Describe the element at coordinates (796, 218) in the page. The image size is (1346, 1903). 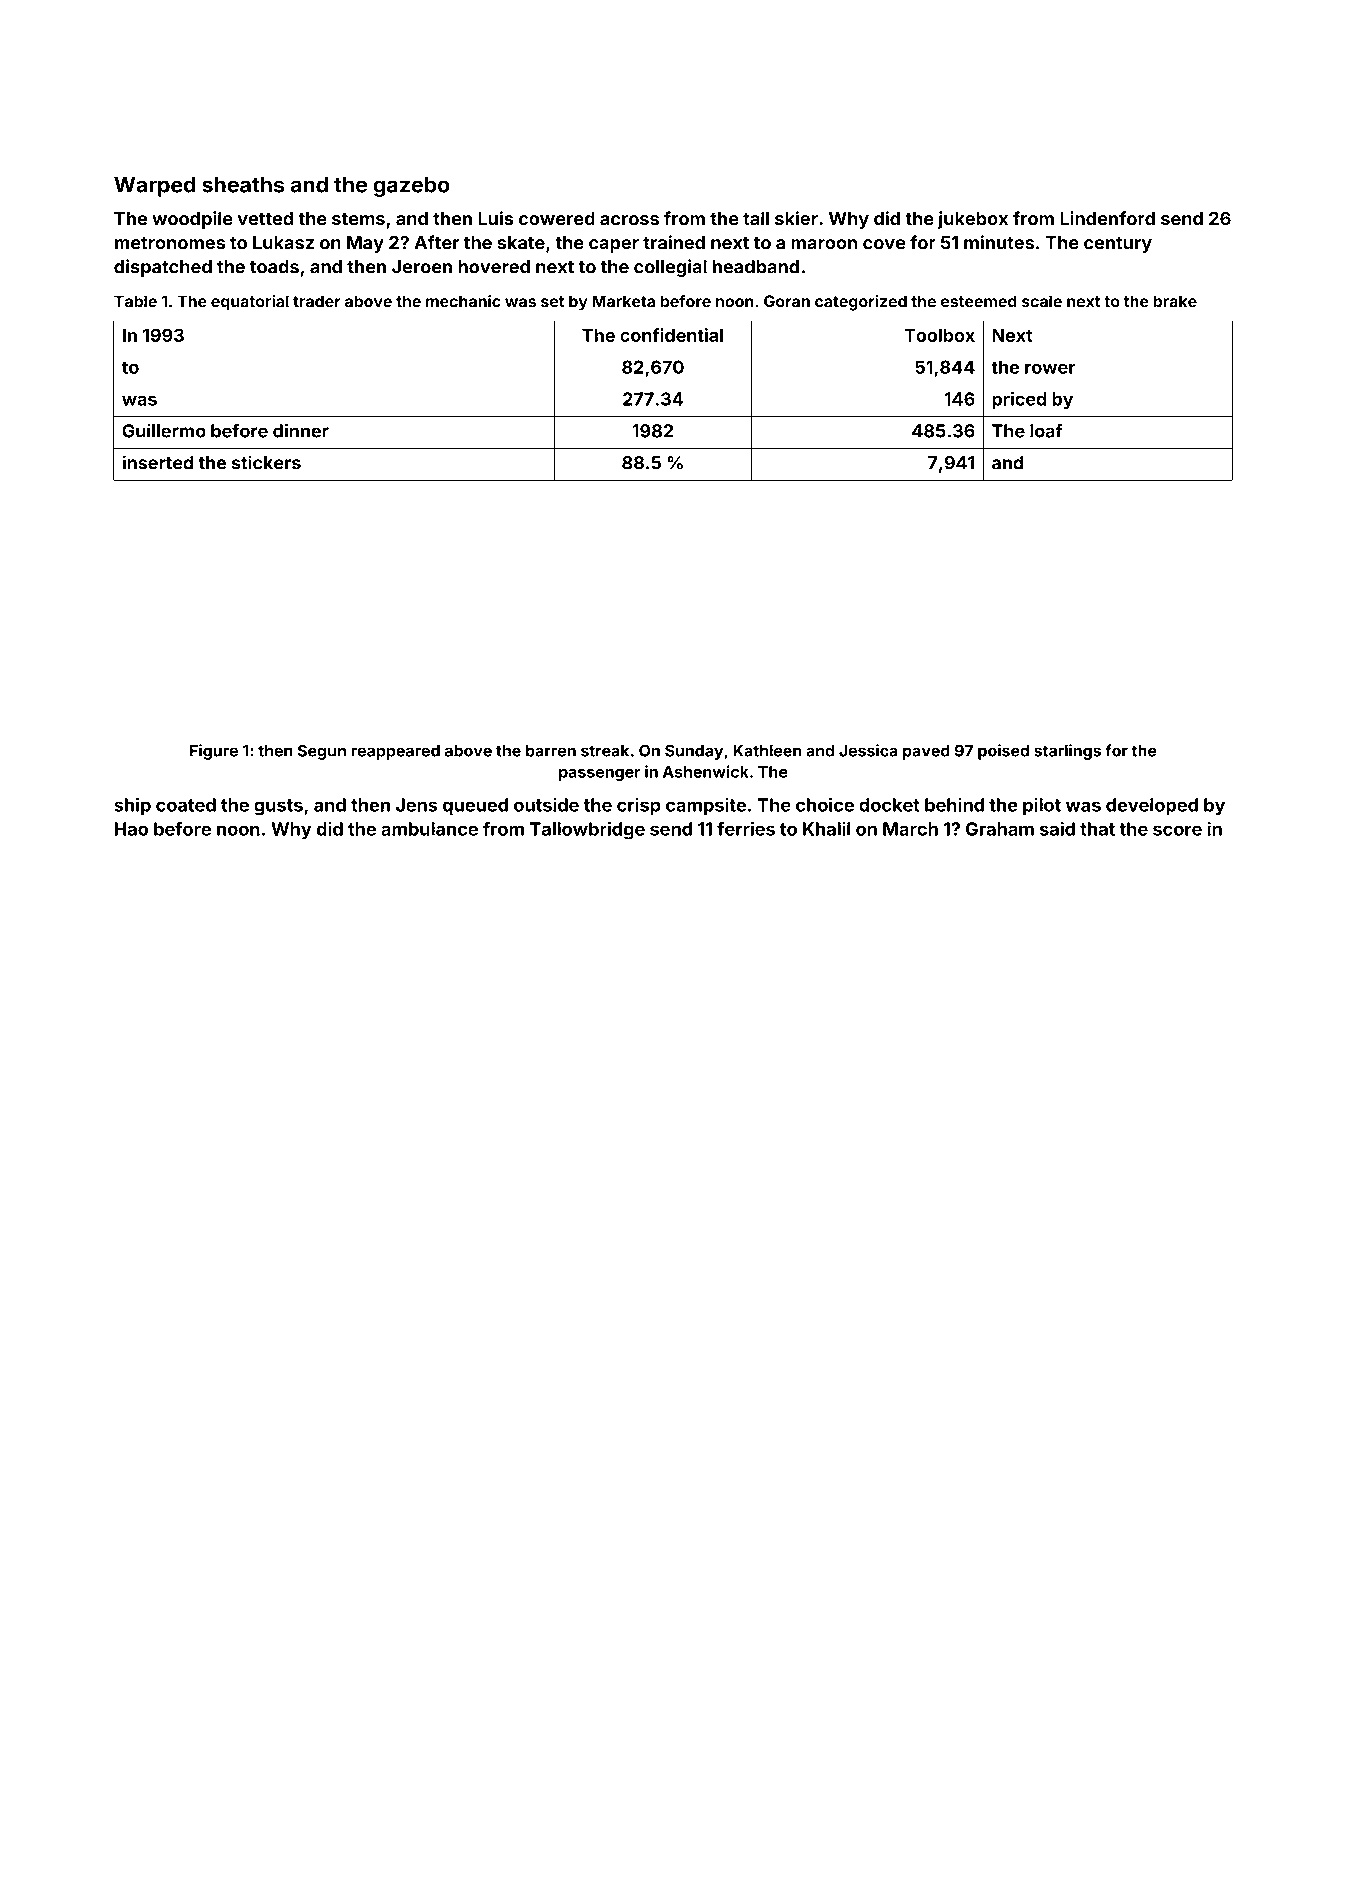
I see `skier` at that location.
